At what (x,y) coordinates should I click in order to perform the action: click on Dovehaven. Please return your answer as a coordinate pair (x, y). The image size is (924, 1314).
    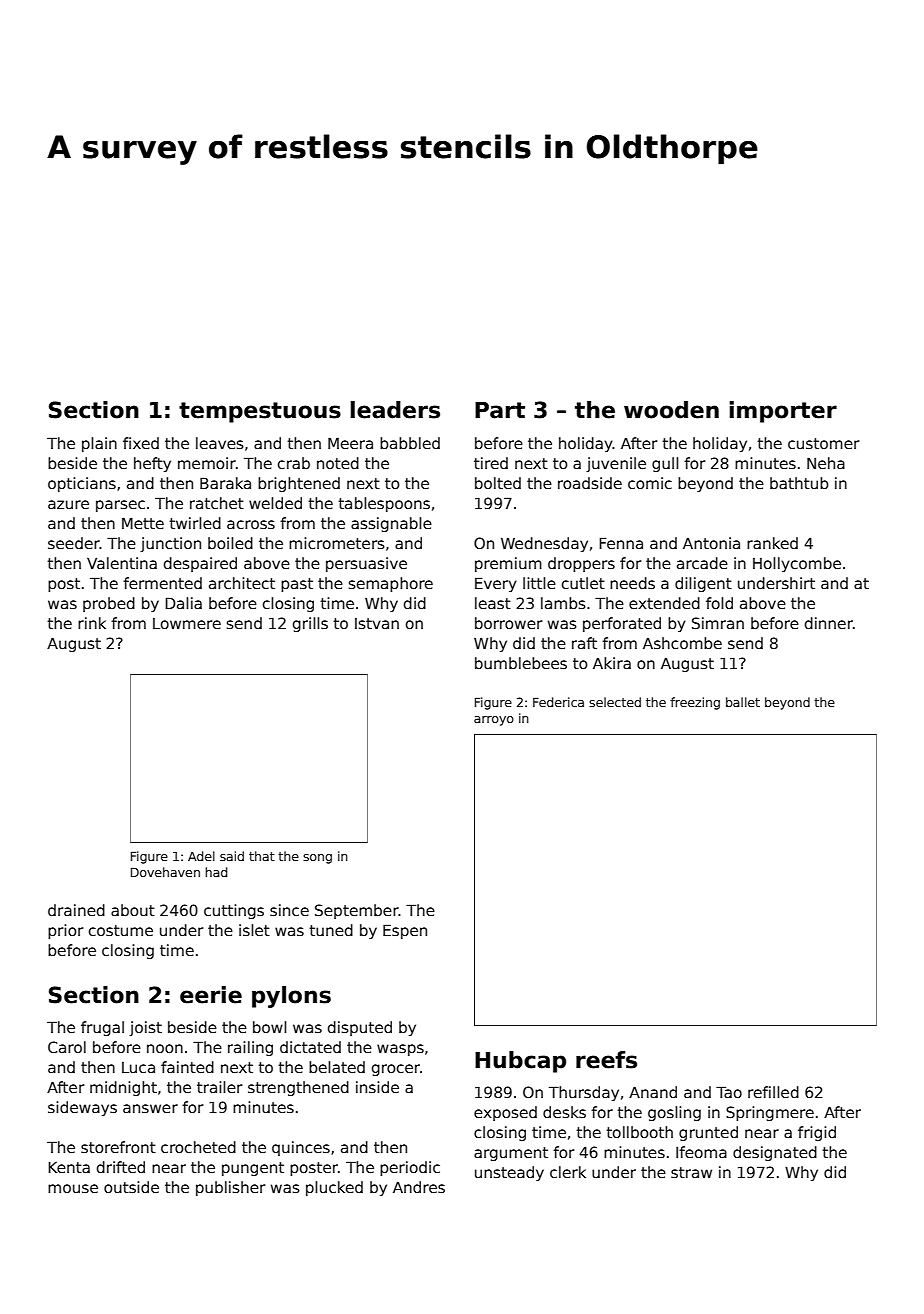
    Looking at the image, I should click on (165, 872).
